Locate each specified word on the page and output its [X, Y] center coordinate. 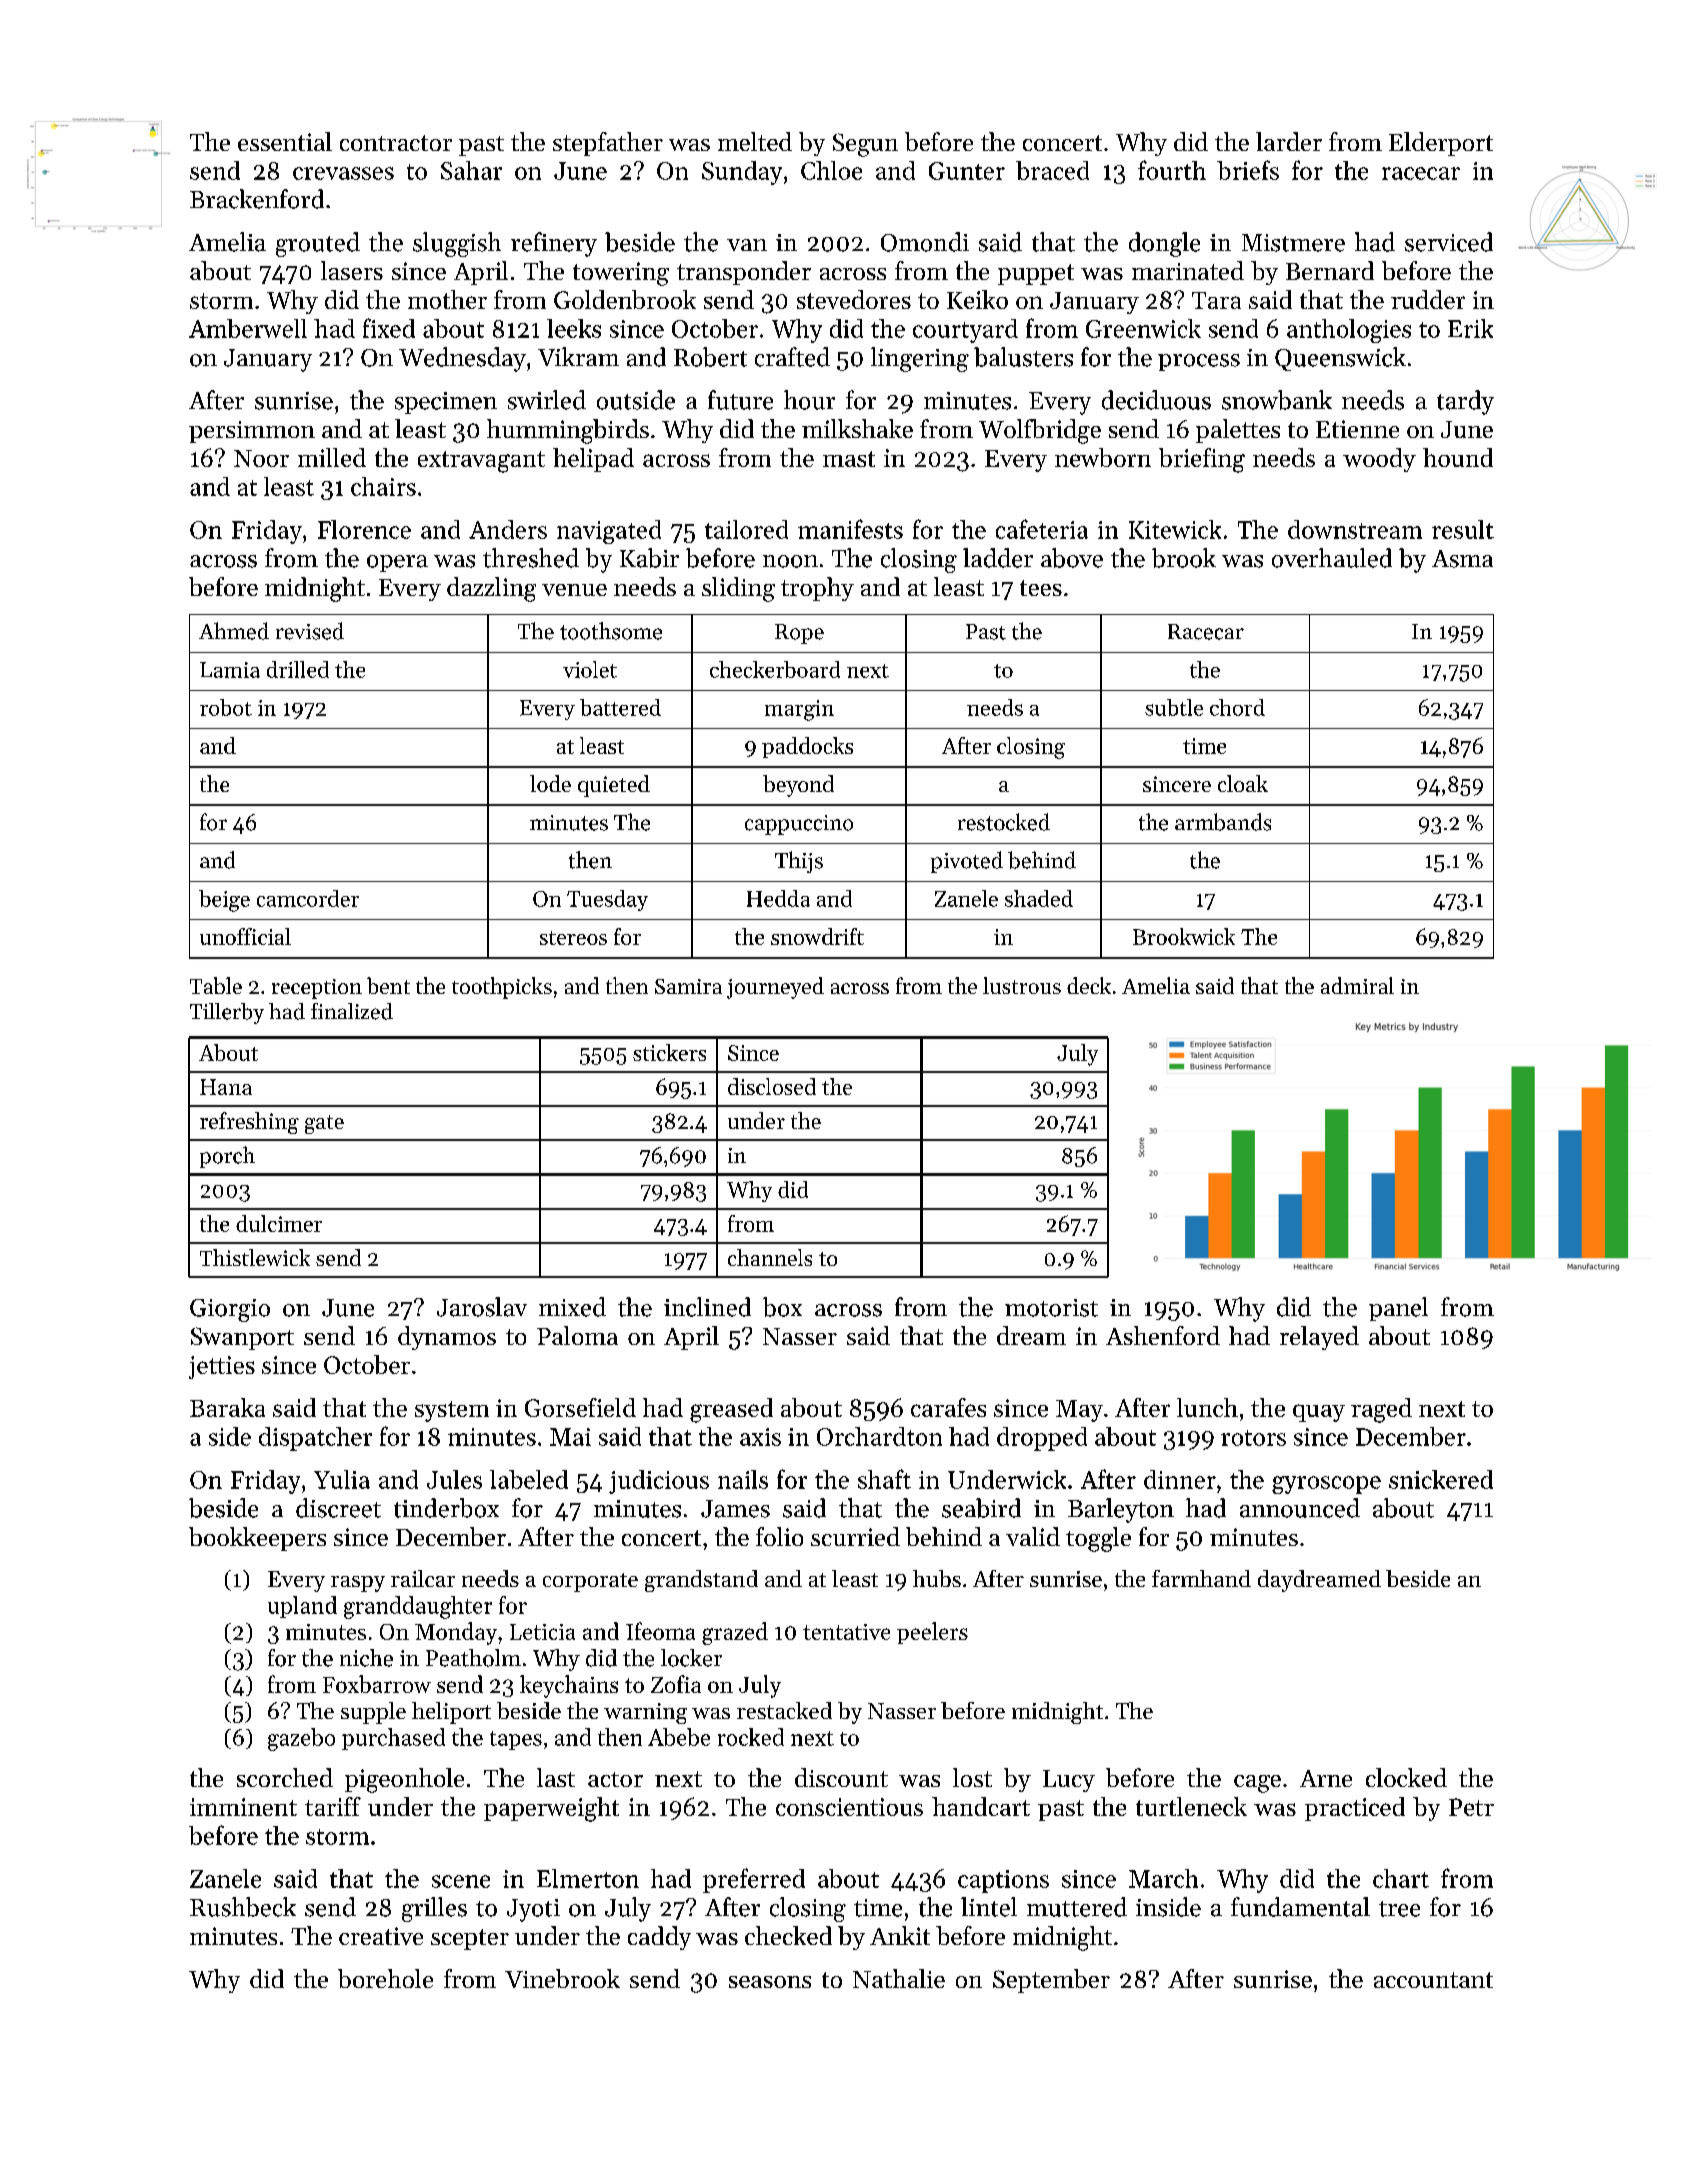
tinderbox [446, 1508]
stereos [573, 938]
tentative [846, 1632]
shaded [1039, 898]
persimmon [252, 432]
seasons [770, 1982]
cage [1257, 1784]
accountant [1433, 1980]
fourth [1172, 170]
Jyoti [533, 1910]
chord [1237, 707]
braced [1052, 170]
